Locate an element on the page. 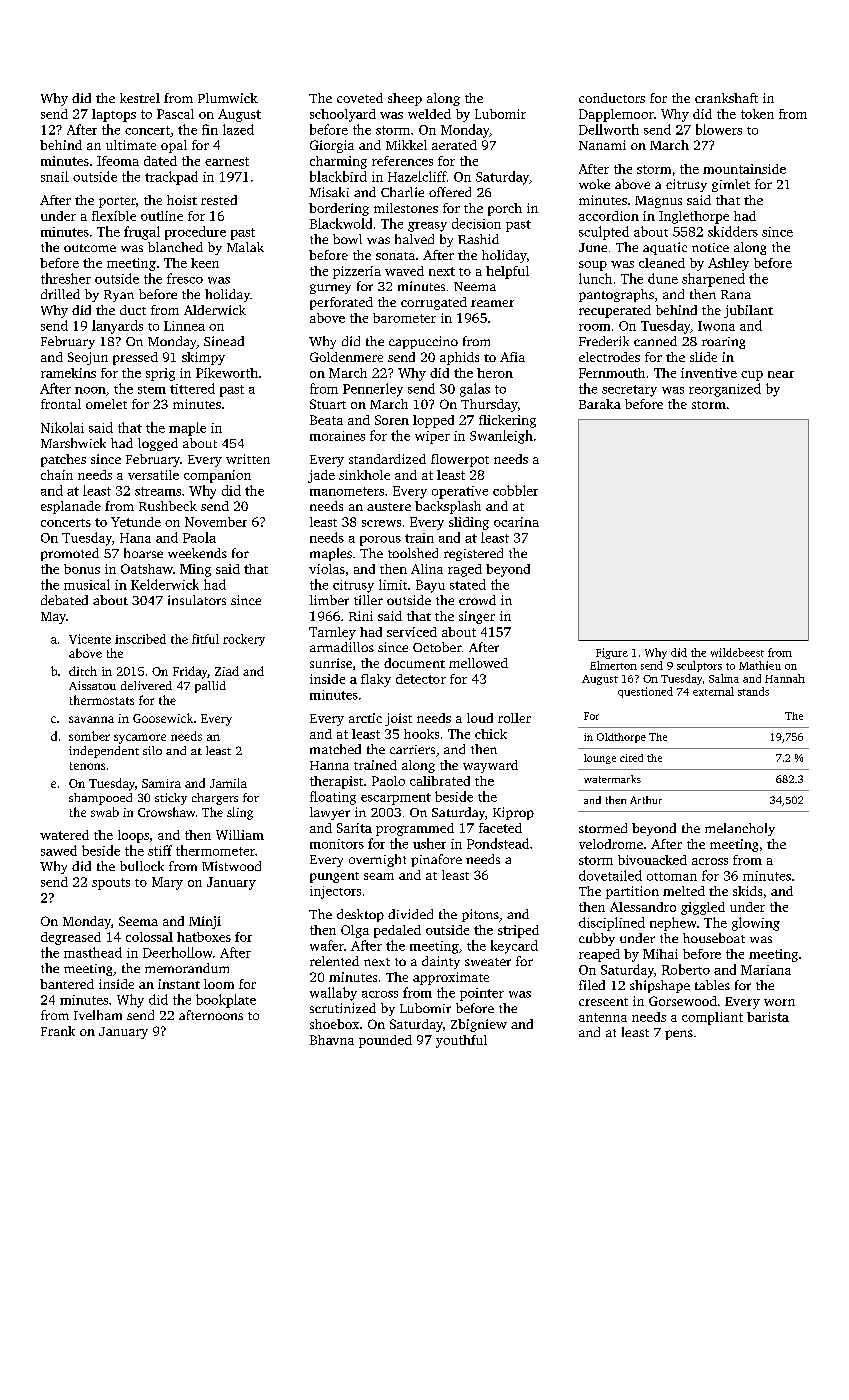 The height and width of the document is (1400, 849). Frank is located at coordinates (58, 1031).
